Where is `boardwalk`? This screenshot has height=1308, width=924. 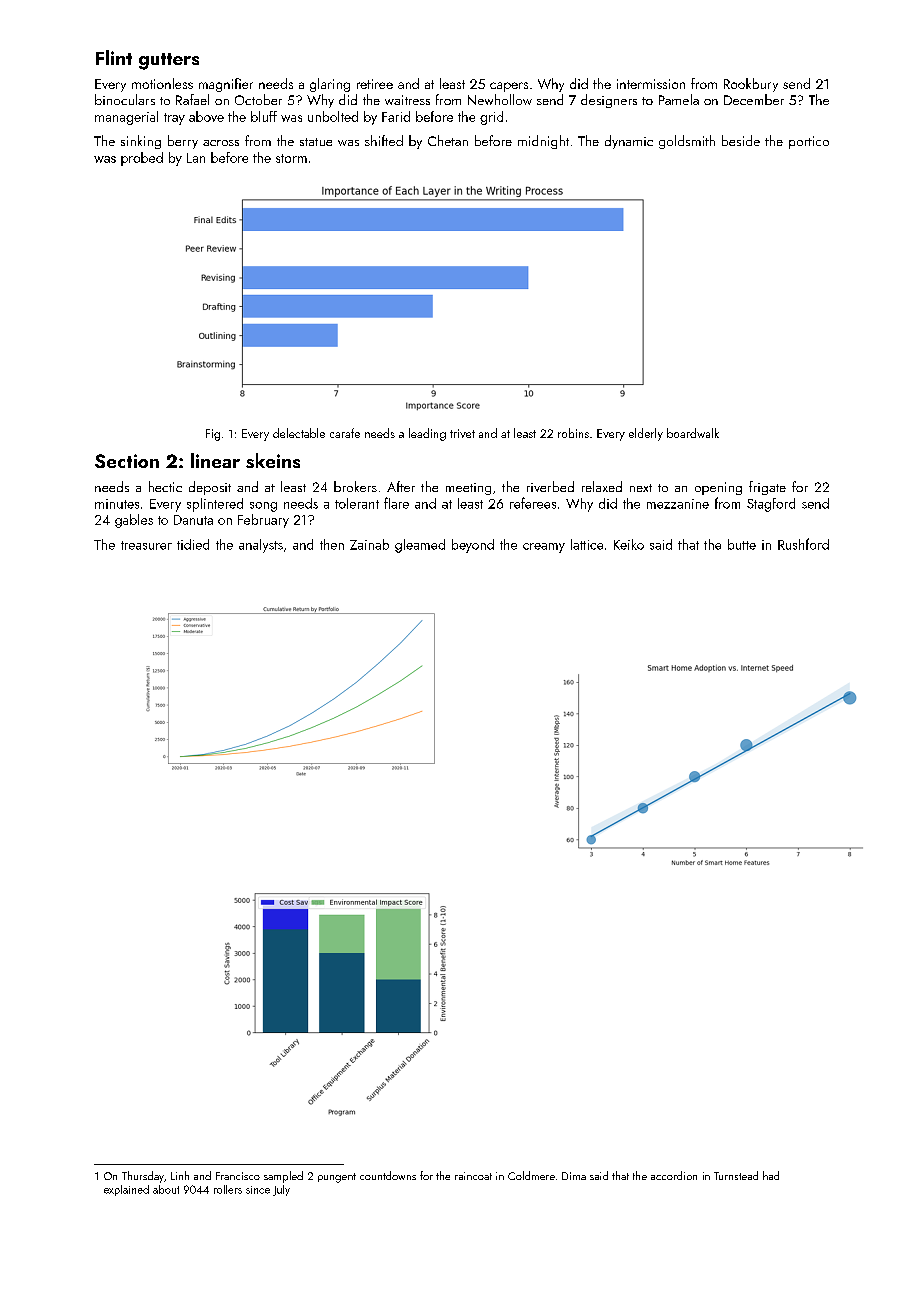 boardwalk is located at coordinates (693, 433).
